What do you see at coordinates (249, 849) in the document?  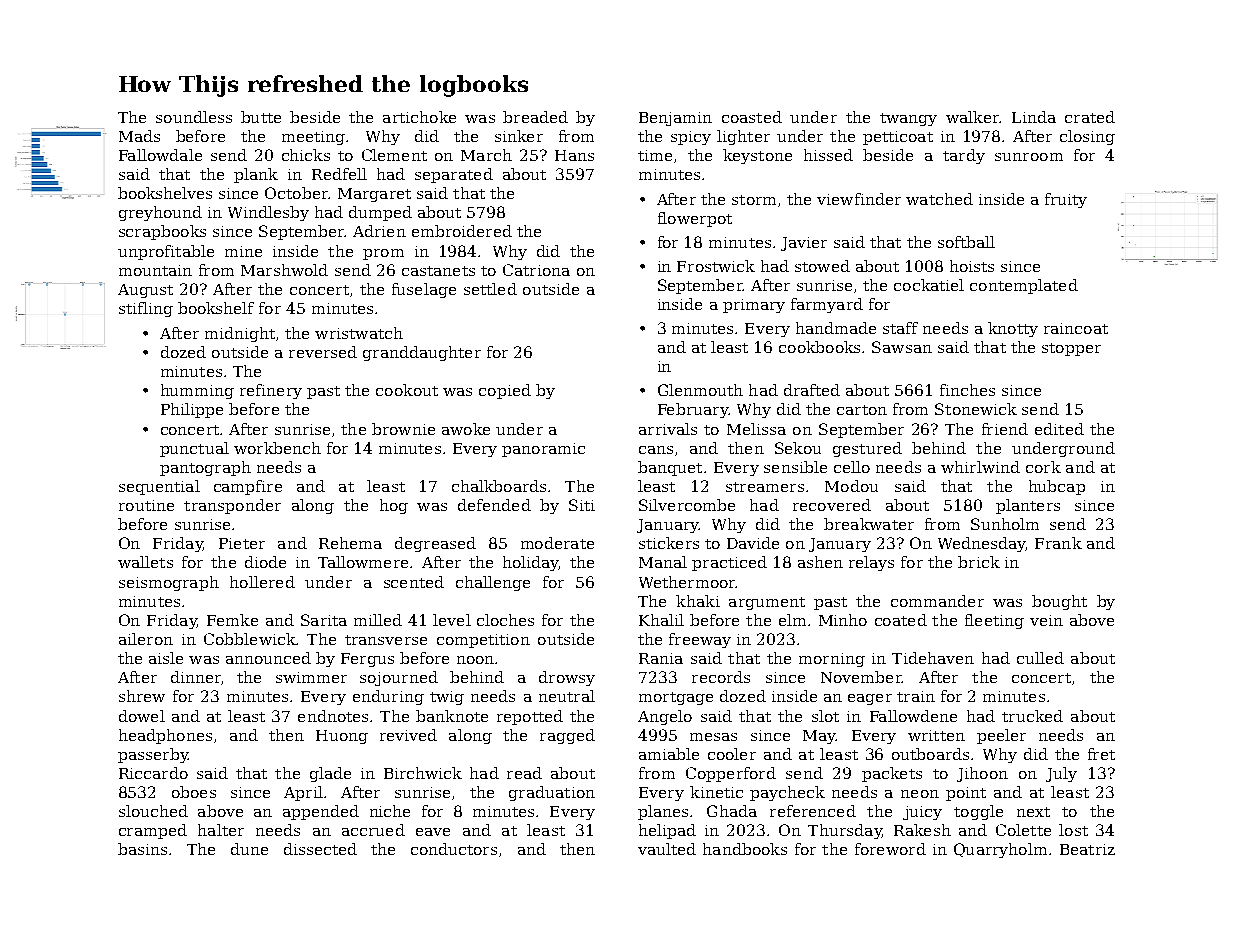 I see `dune` at bounding box center [249, 849].
